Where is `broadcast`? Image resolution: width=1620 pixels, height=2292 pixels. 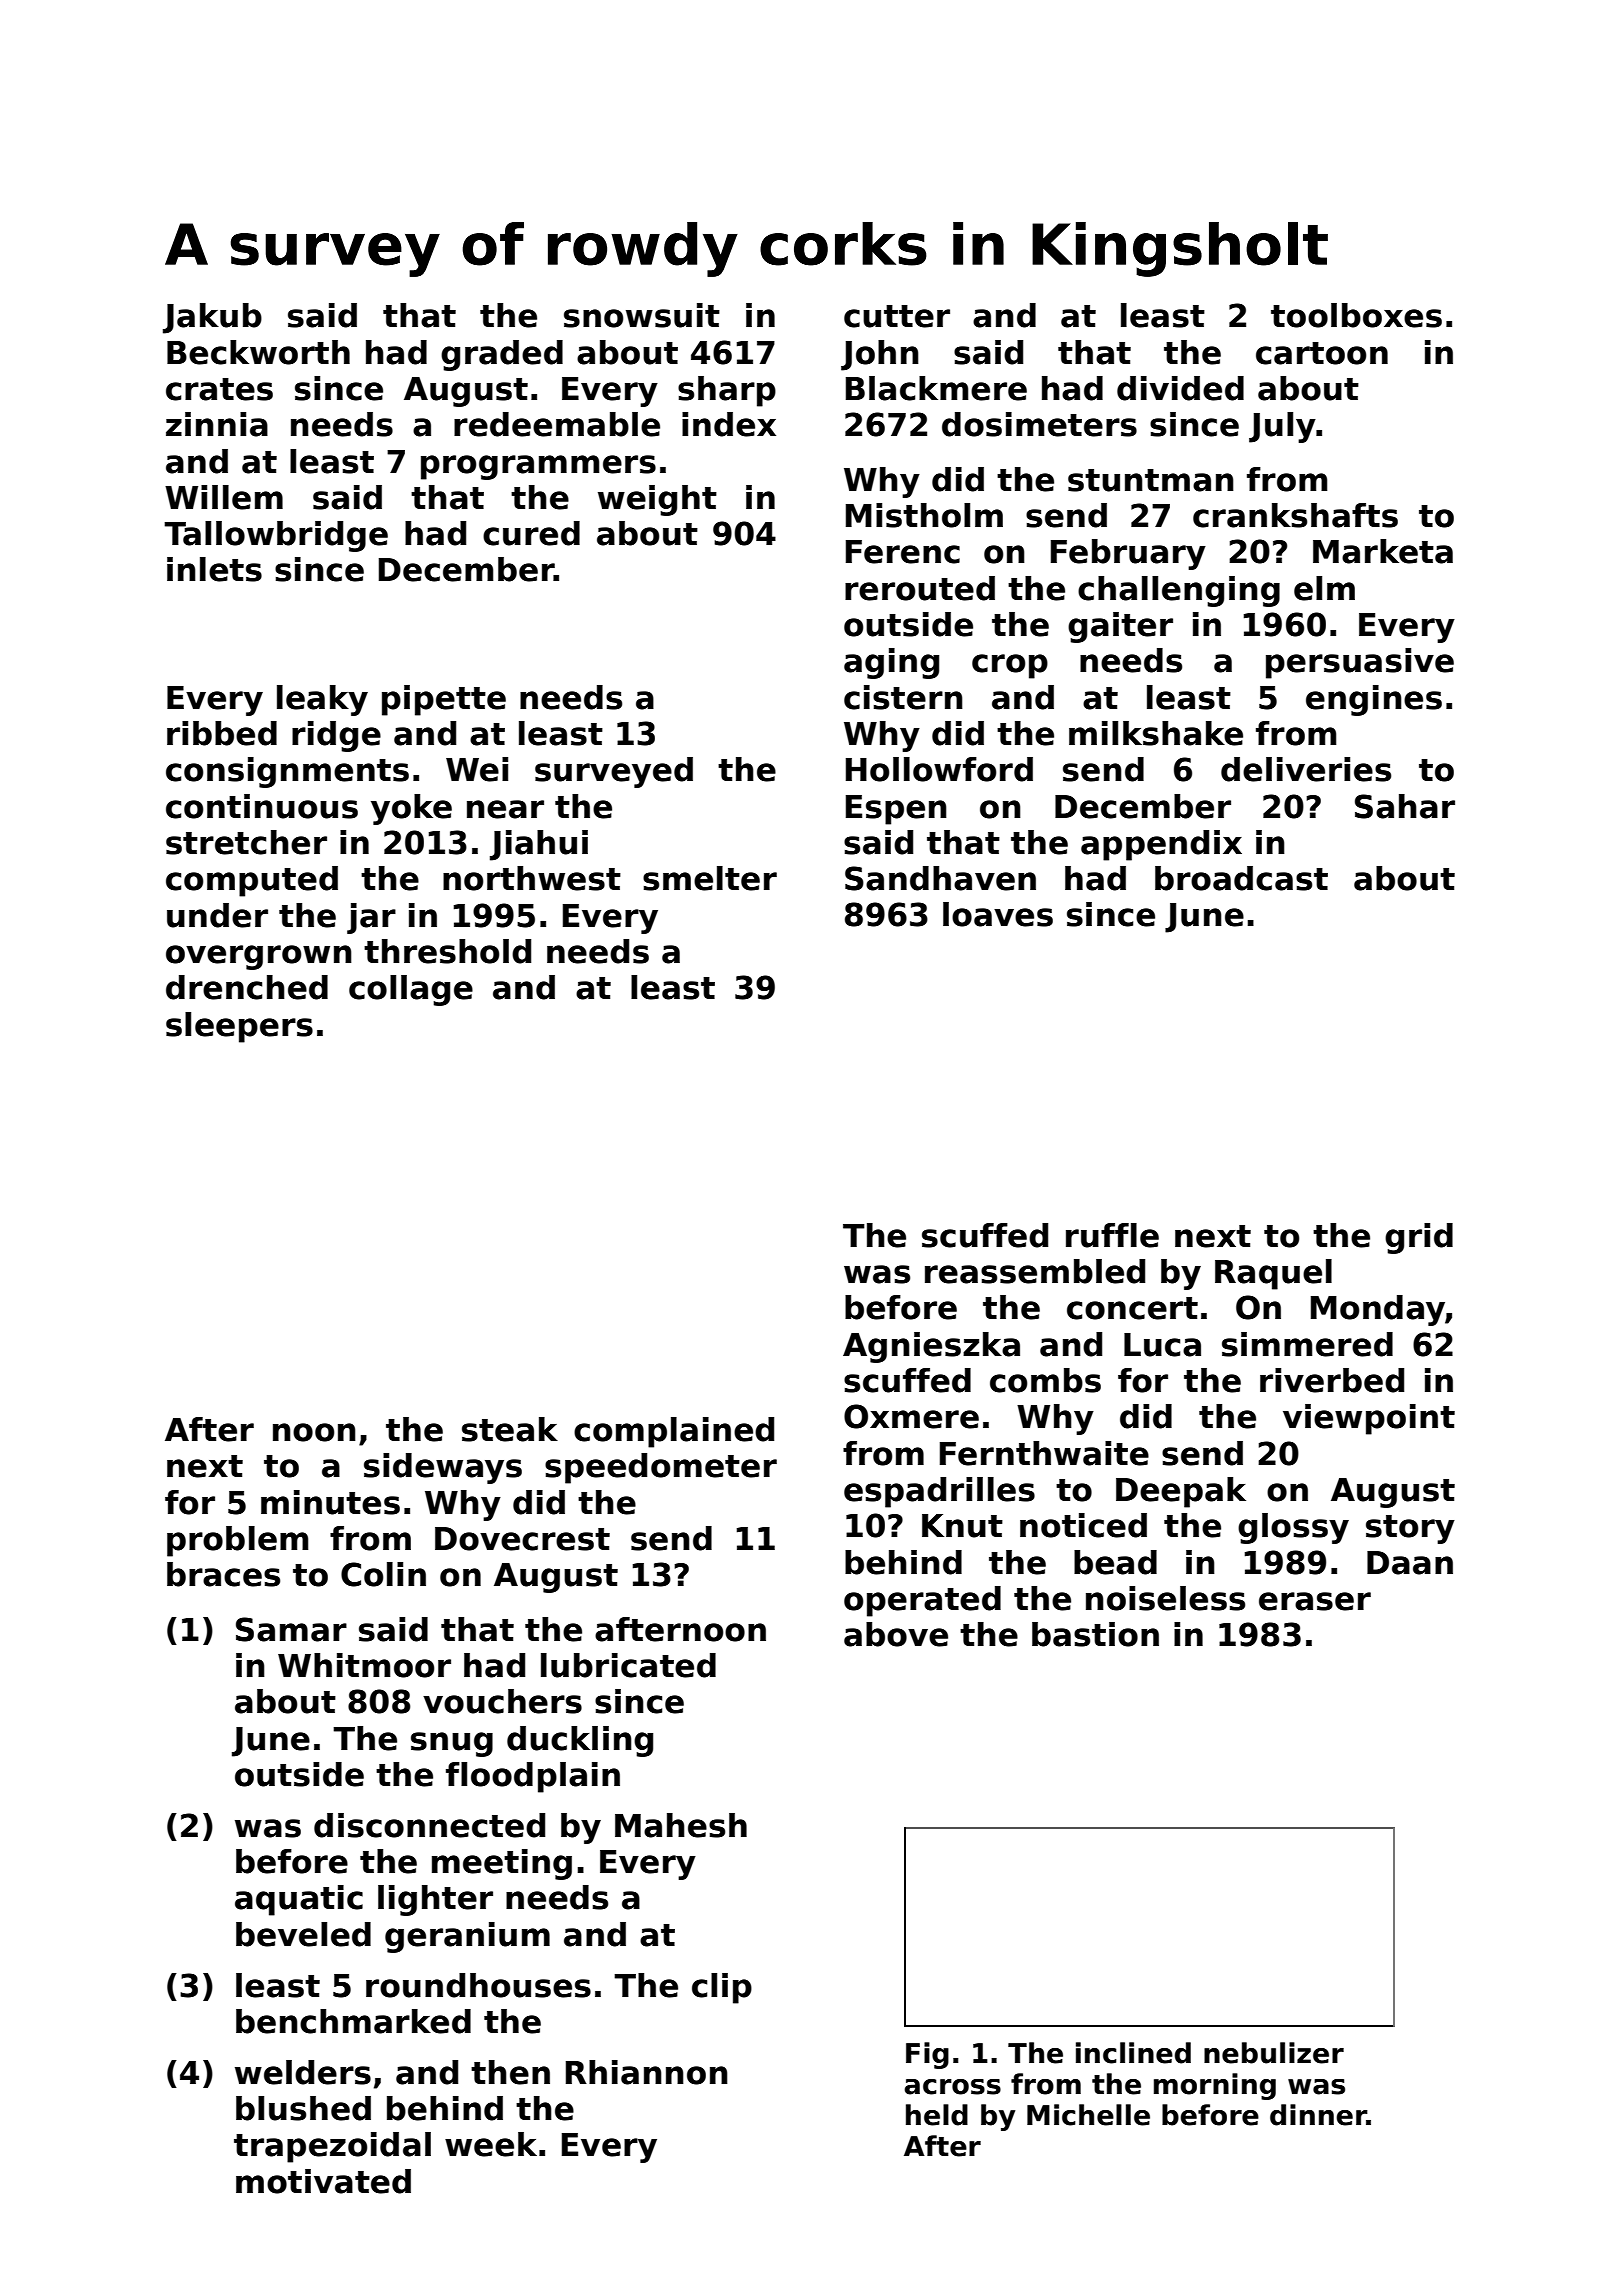 broadcast is located at coordinates (1241, 878).
